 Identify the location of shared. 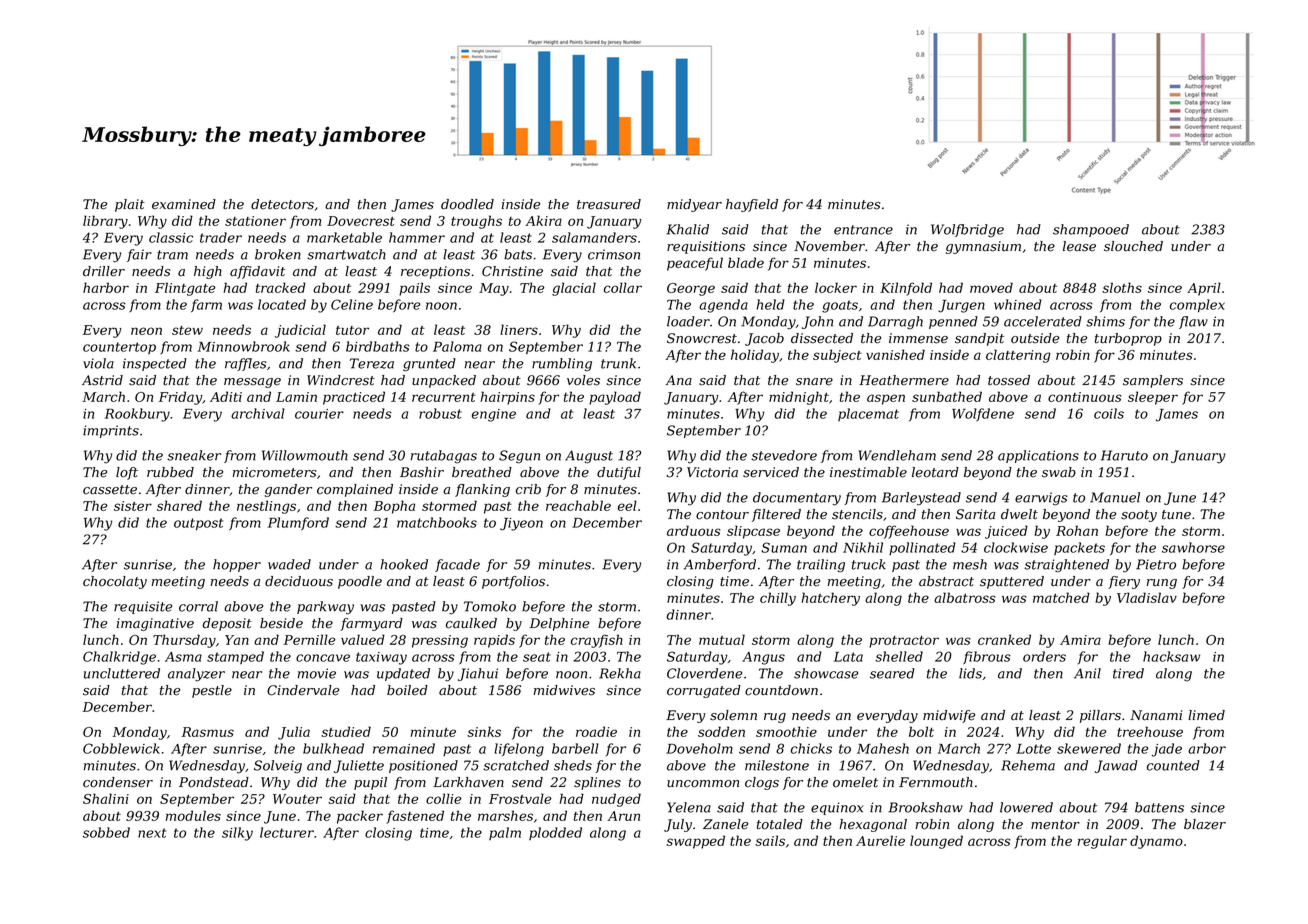
(179, 505).
